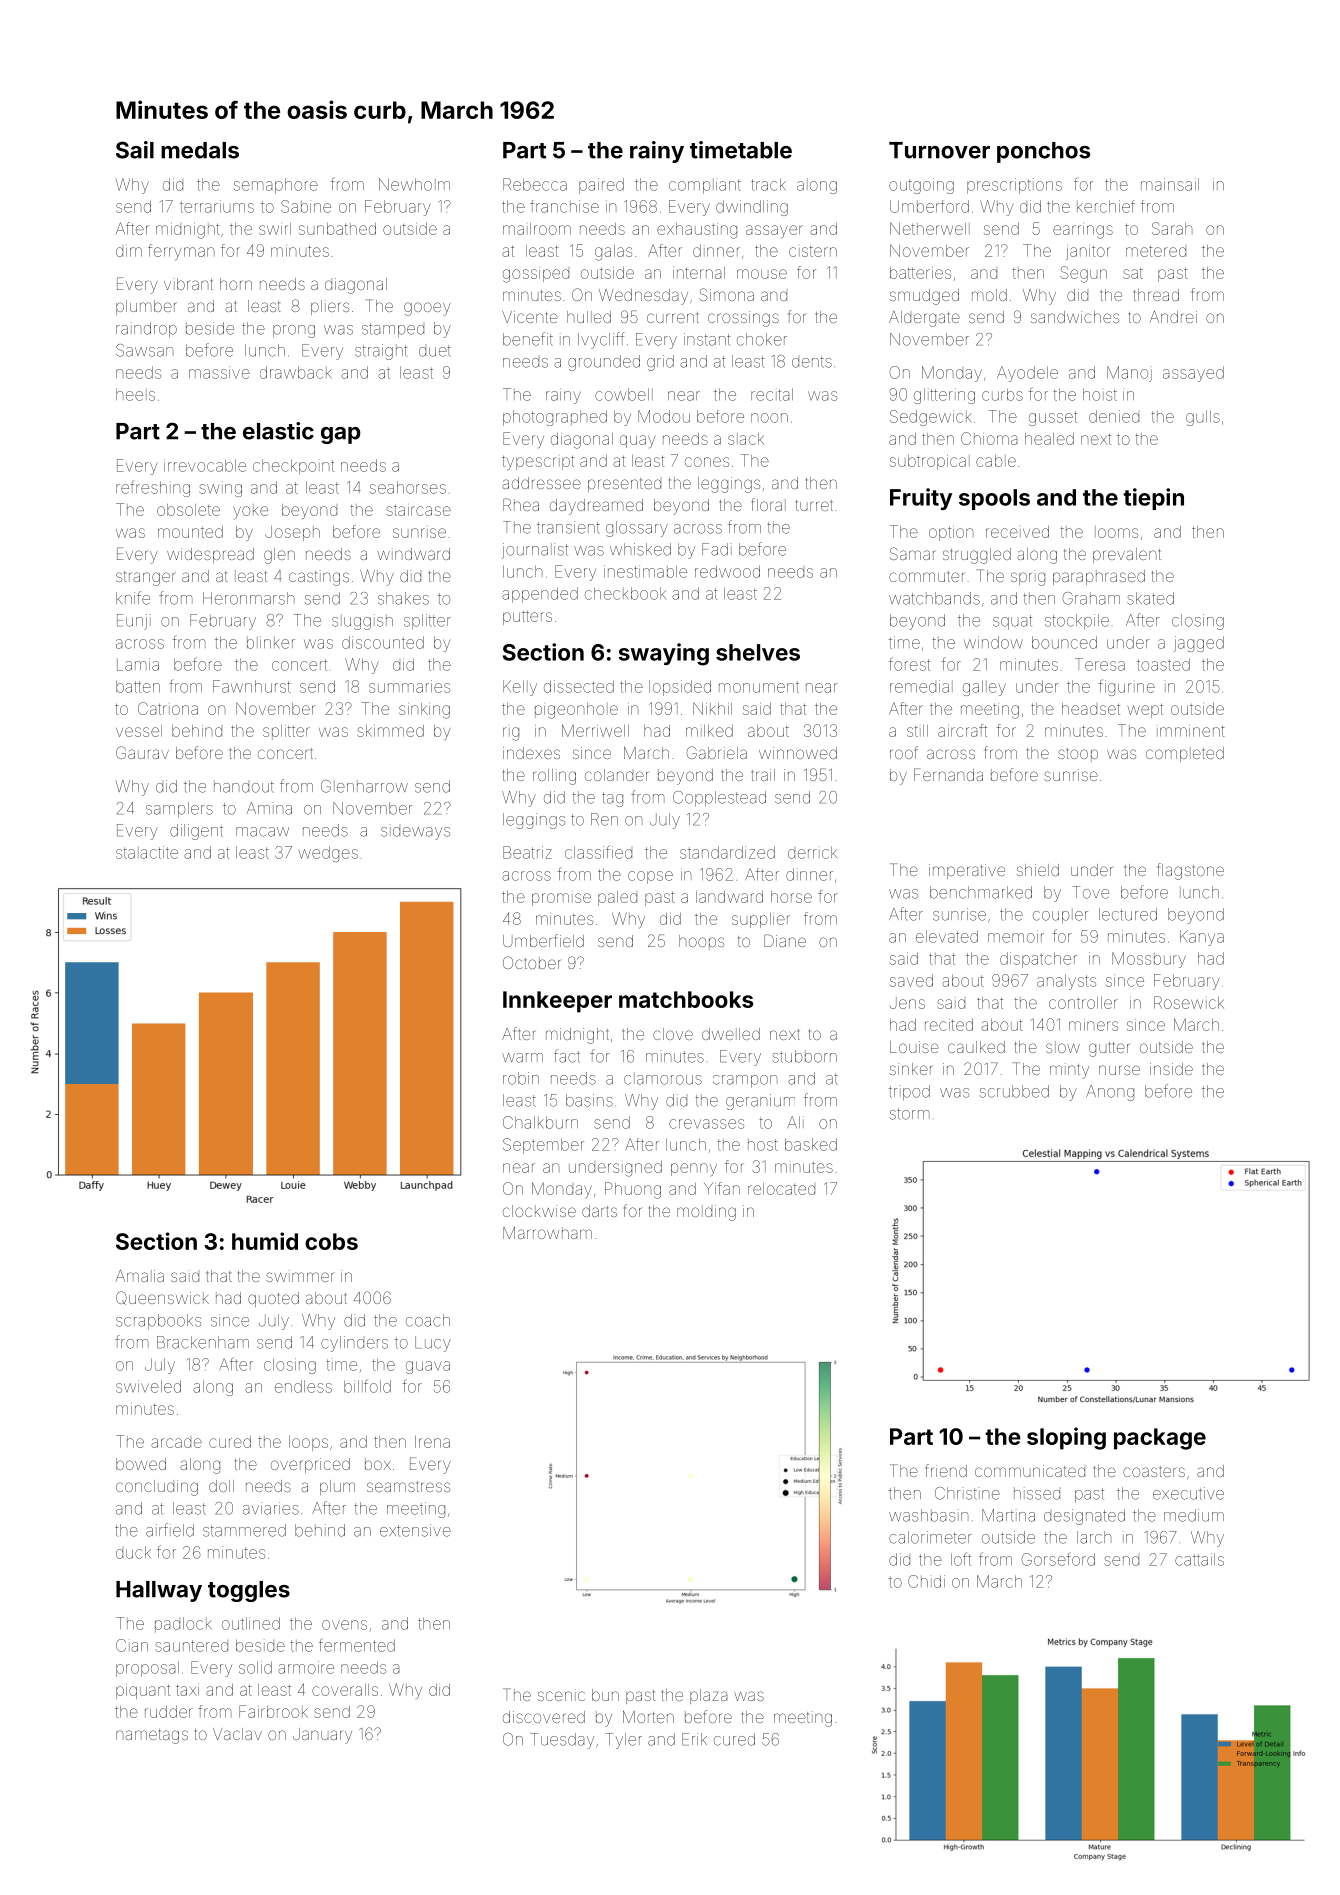 This image has width=1340, height=1895. What do you see at coordinates (948, 774) in the image?
I see `Fernanda` at bounding box center [948, 774].
